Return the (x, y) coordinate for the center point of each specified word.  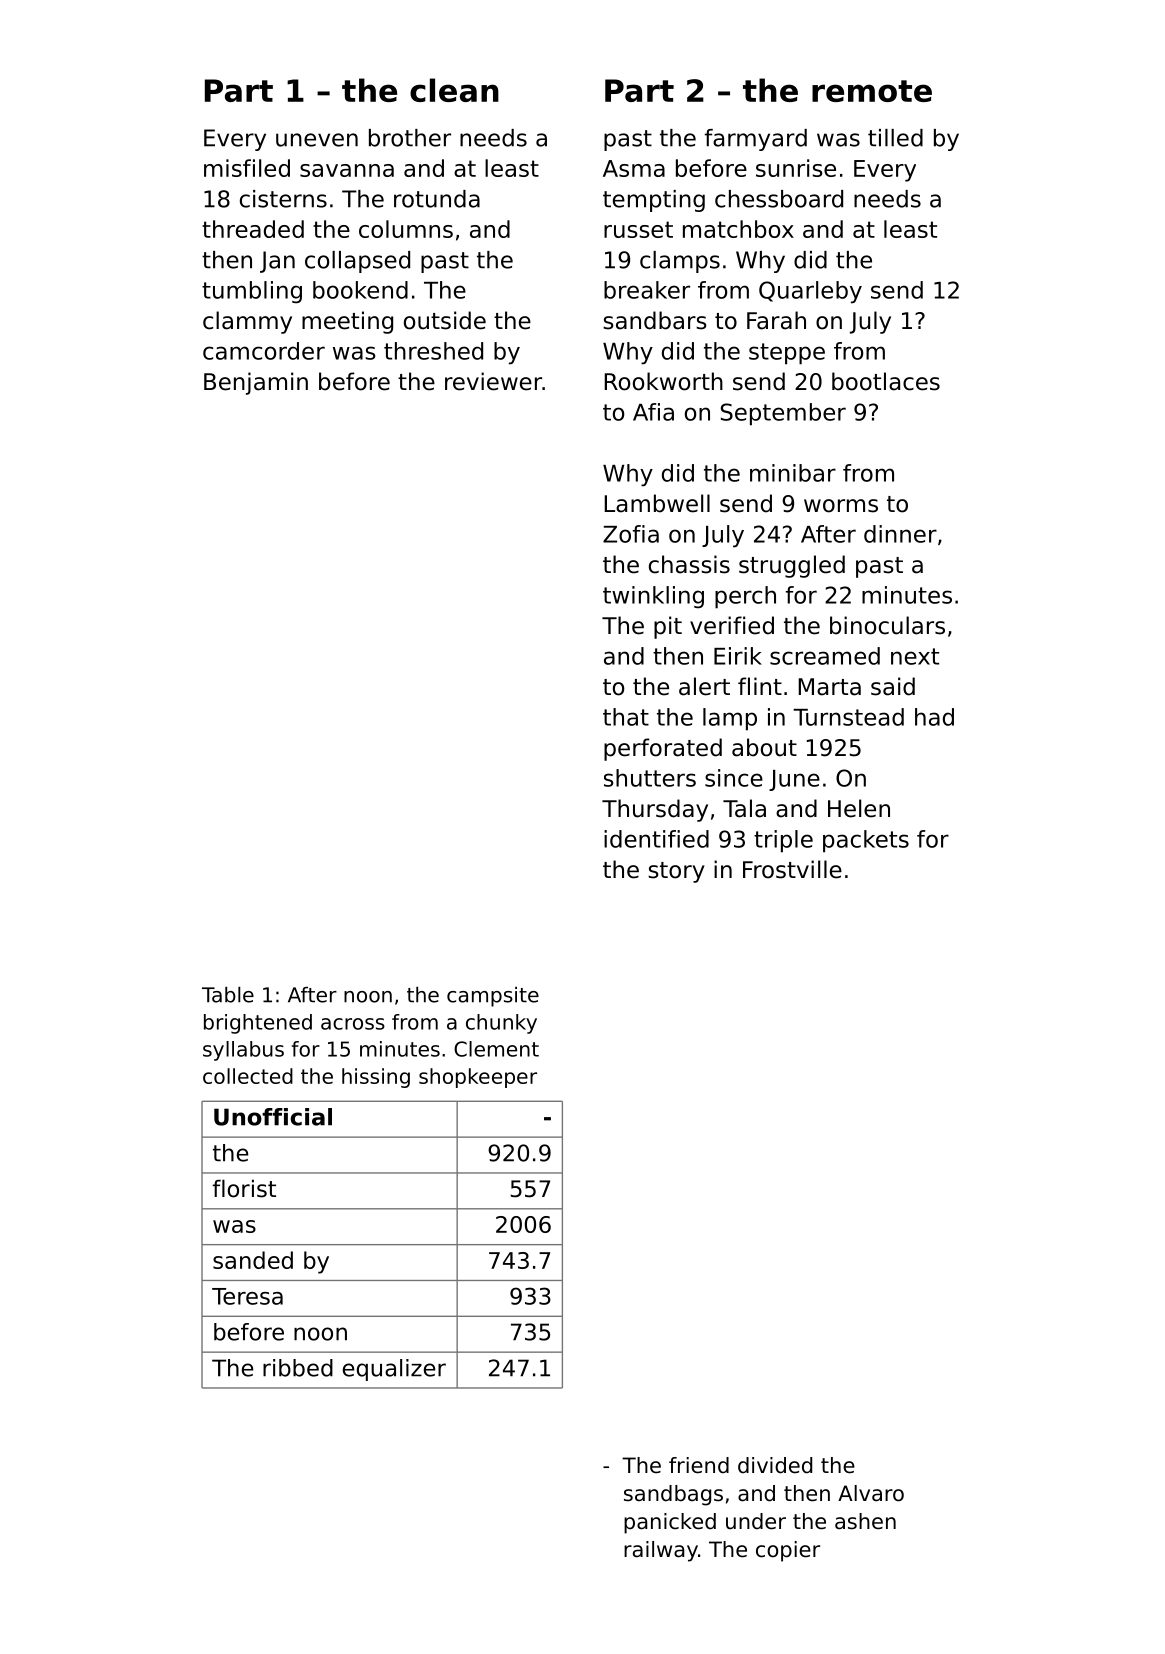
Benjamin (256, 383)
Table (228, 995)
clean (454, 90)
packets (866, 841)
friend (699, 1465)
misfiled (247, 168)
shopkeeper (478, 1078)
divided (775, 1465)
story (676, 872)
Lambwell (657, 503)
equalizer (394, 1370)
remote (872, 91)
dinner (900, 534)
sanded (253, 1260)
